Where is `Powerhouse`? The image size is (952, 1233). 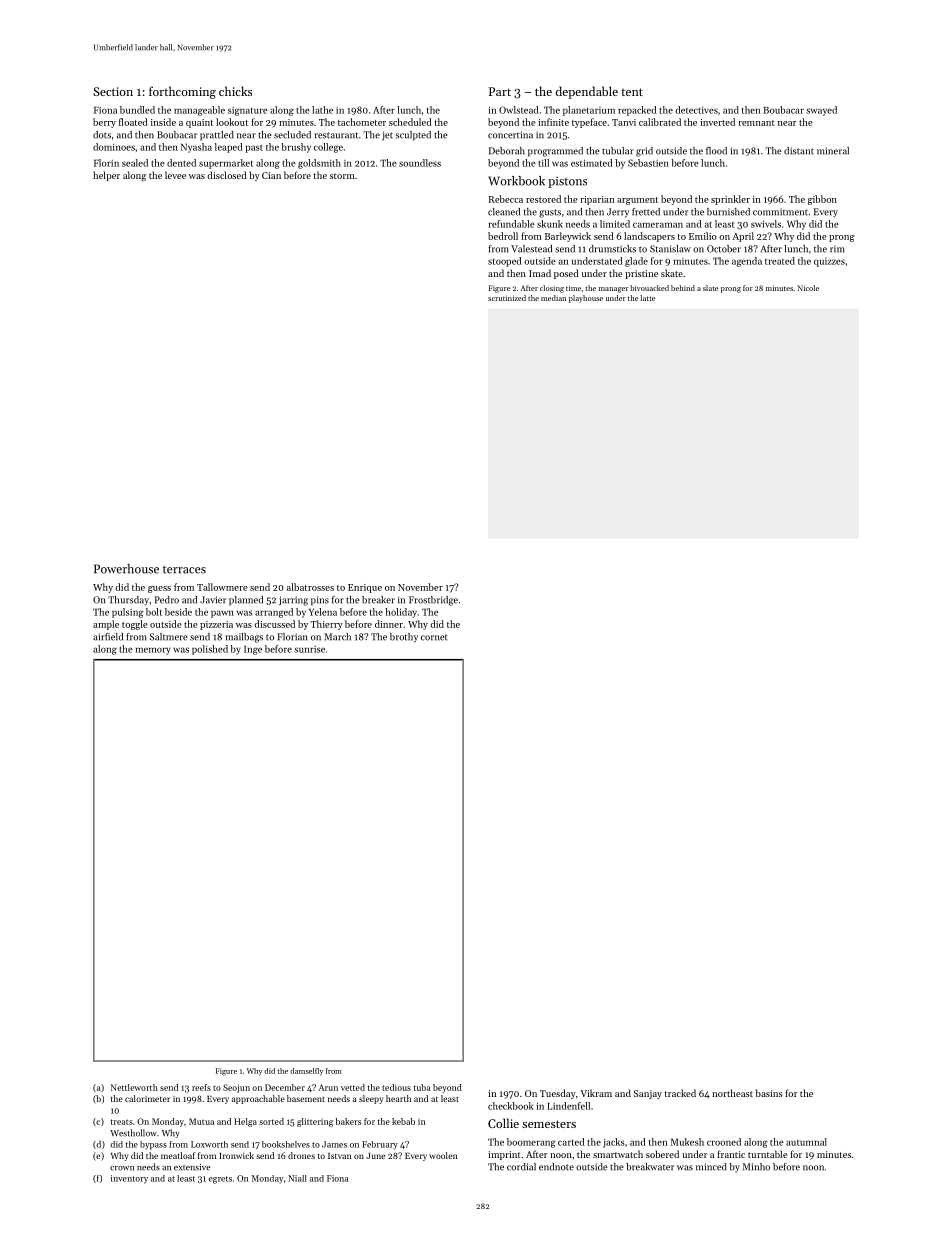 Powerhouse is located at coordinates (126, 569).
